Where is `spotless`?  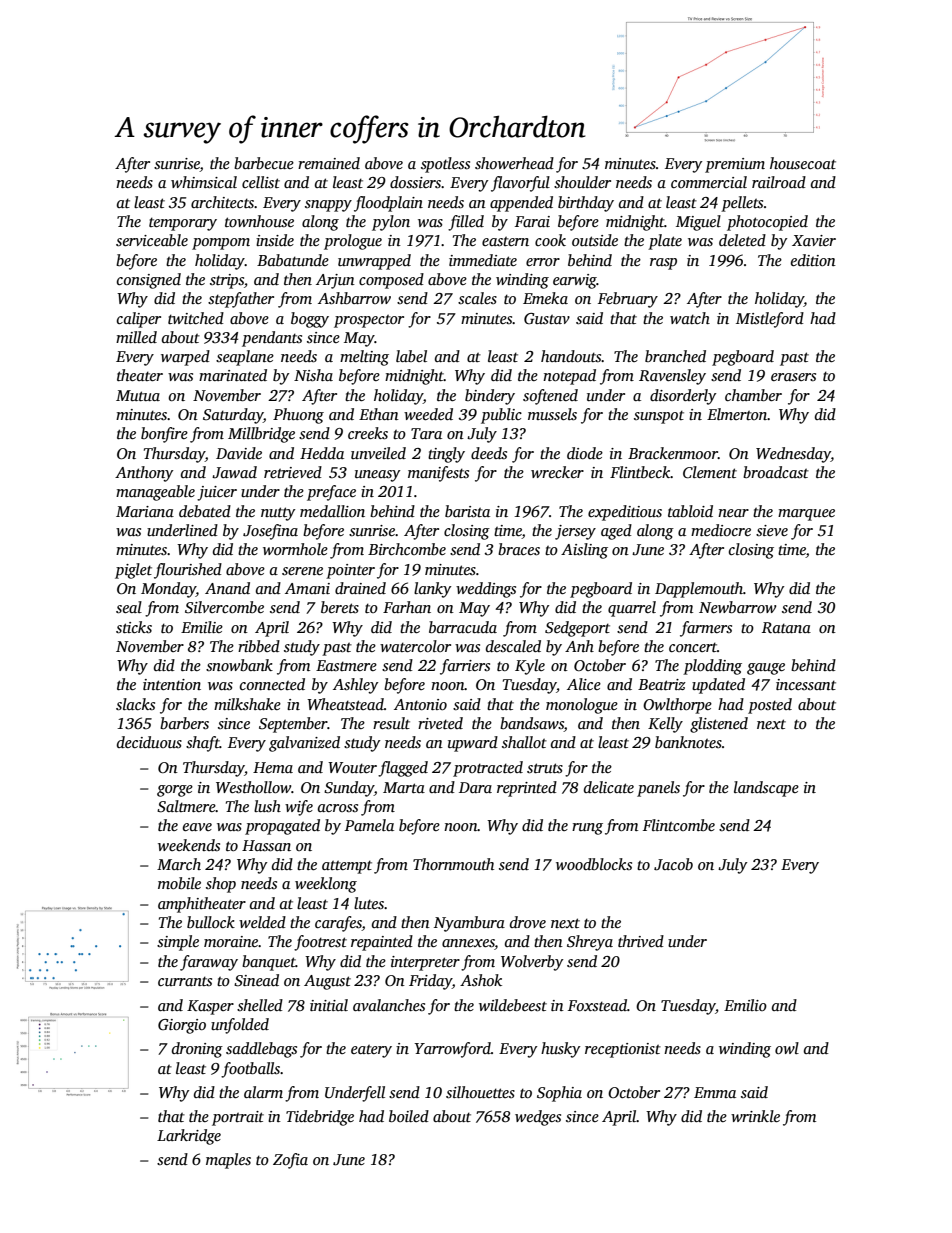 spotless is located at coordinates (445, 165).
